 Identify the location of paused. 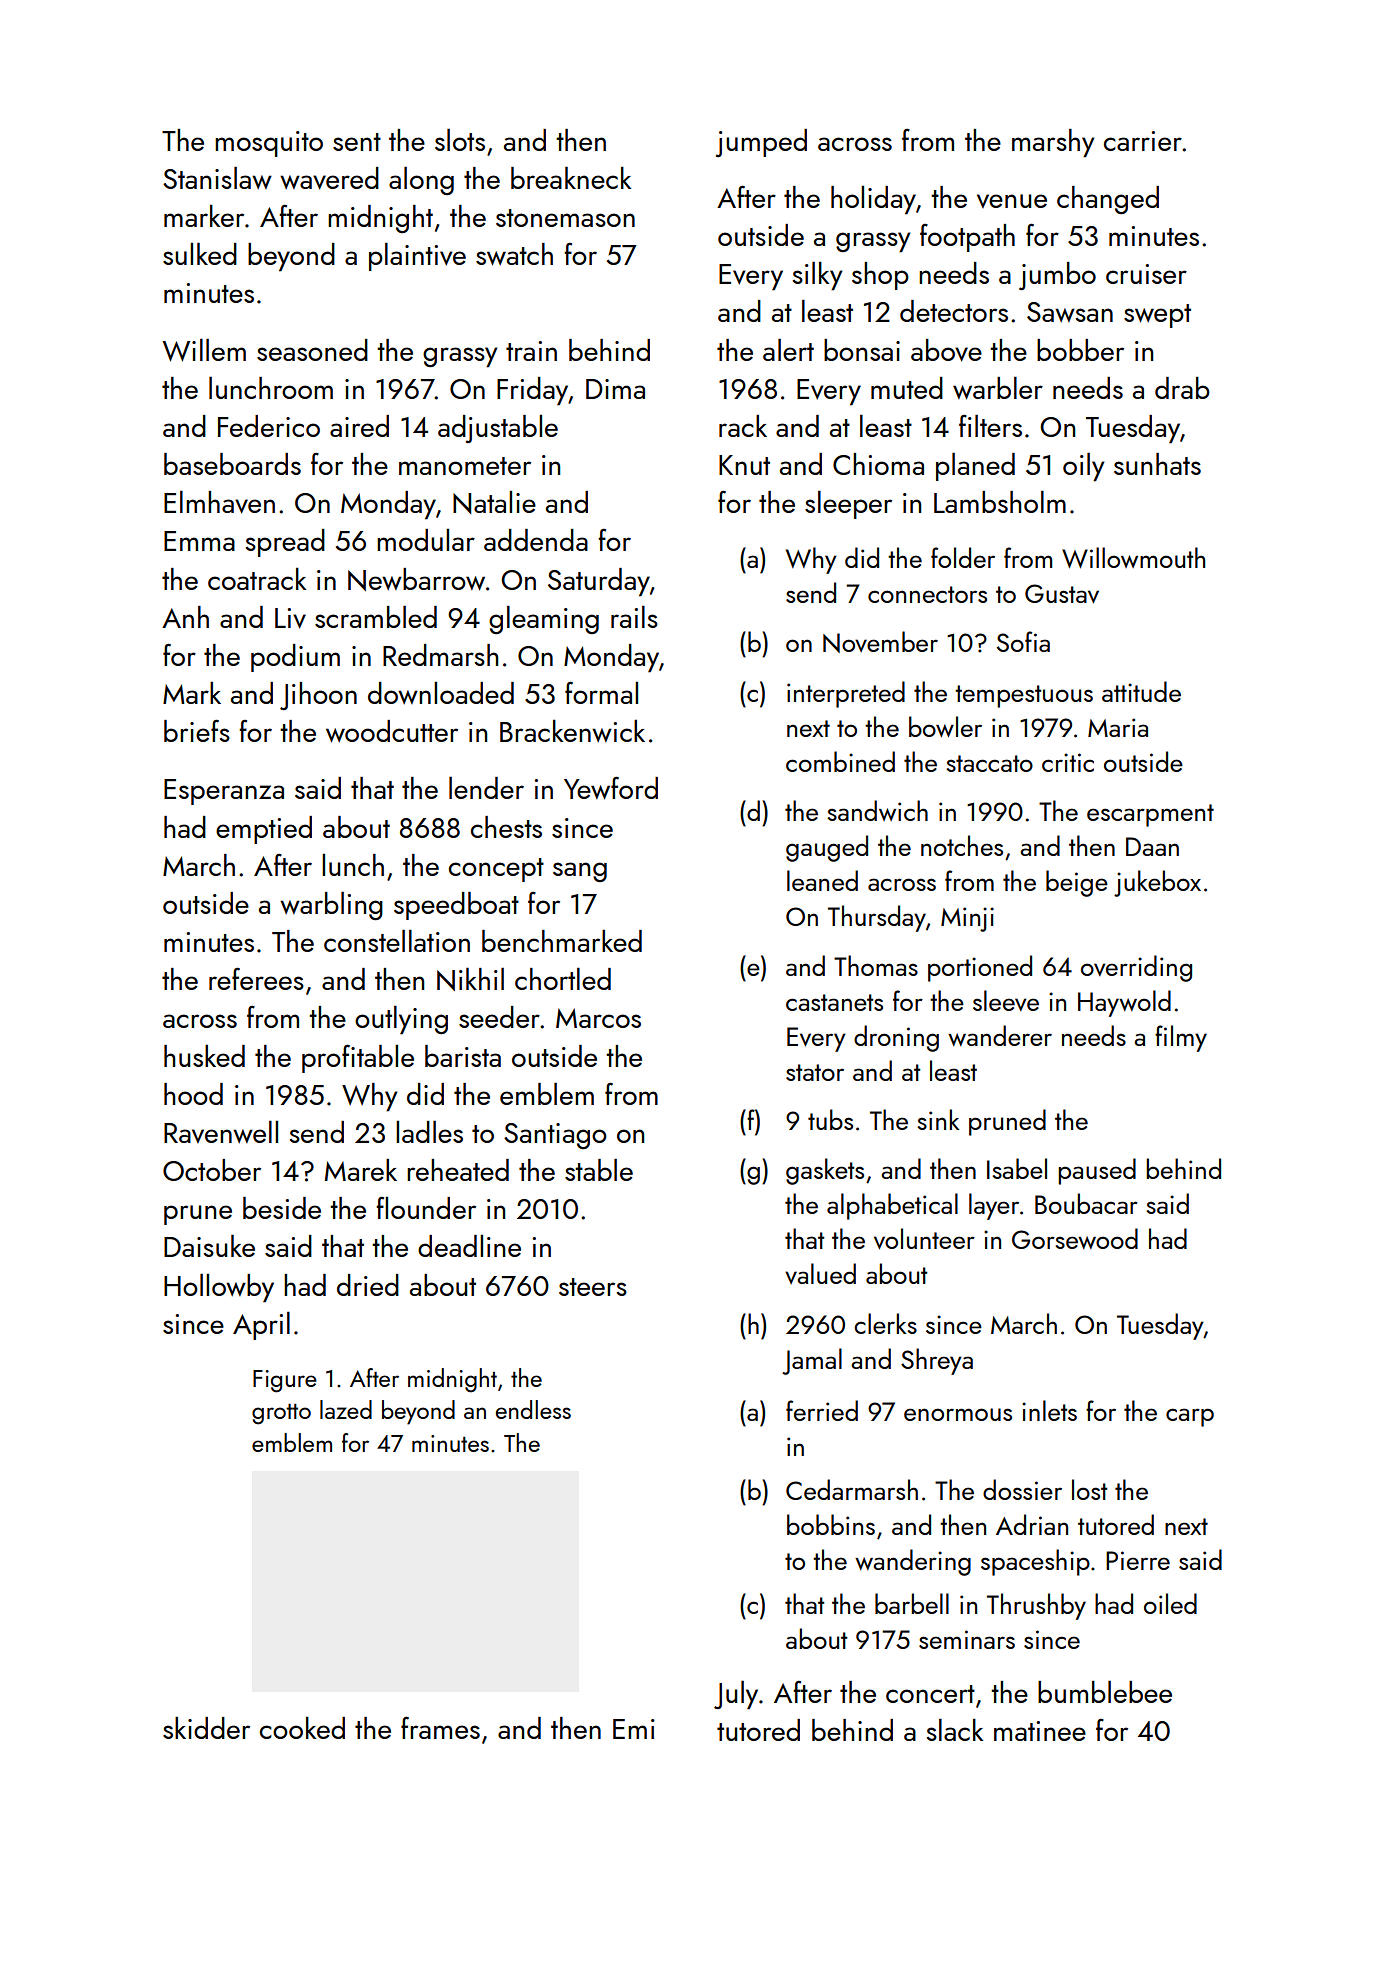
(1097, 1171).
